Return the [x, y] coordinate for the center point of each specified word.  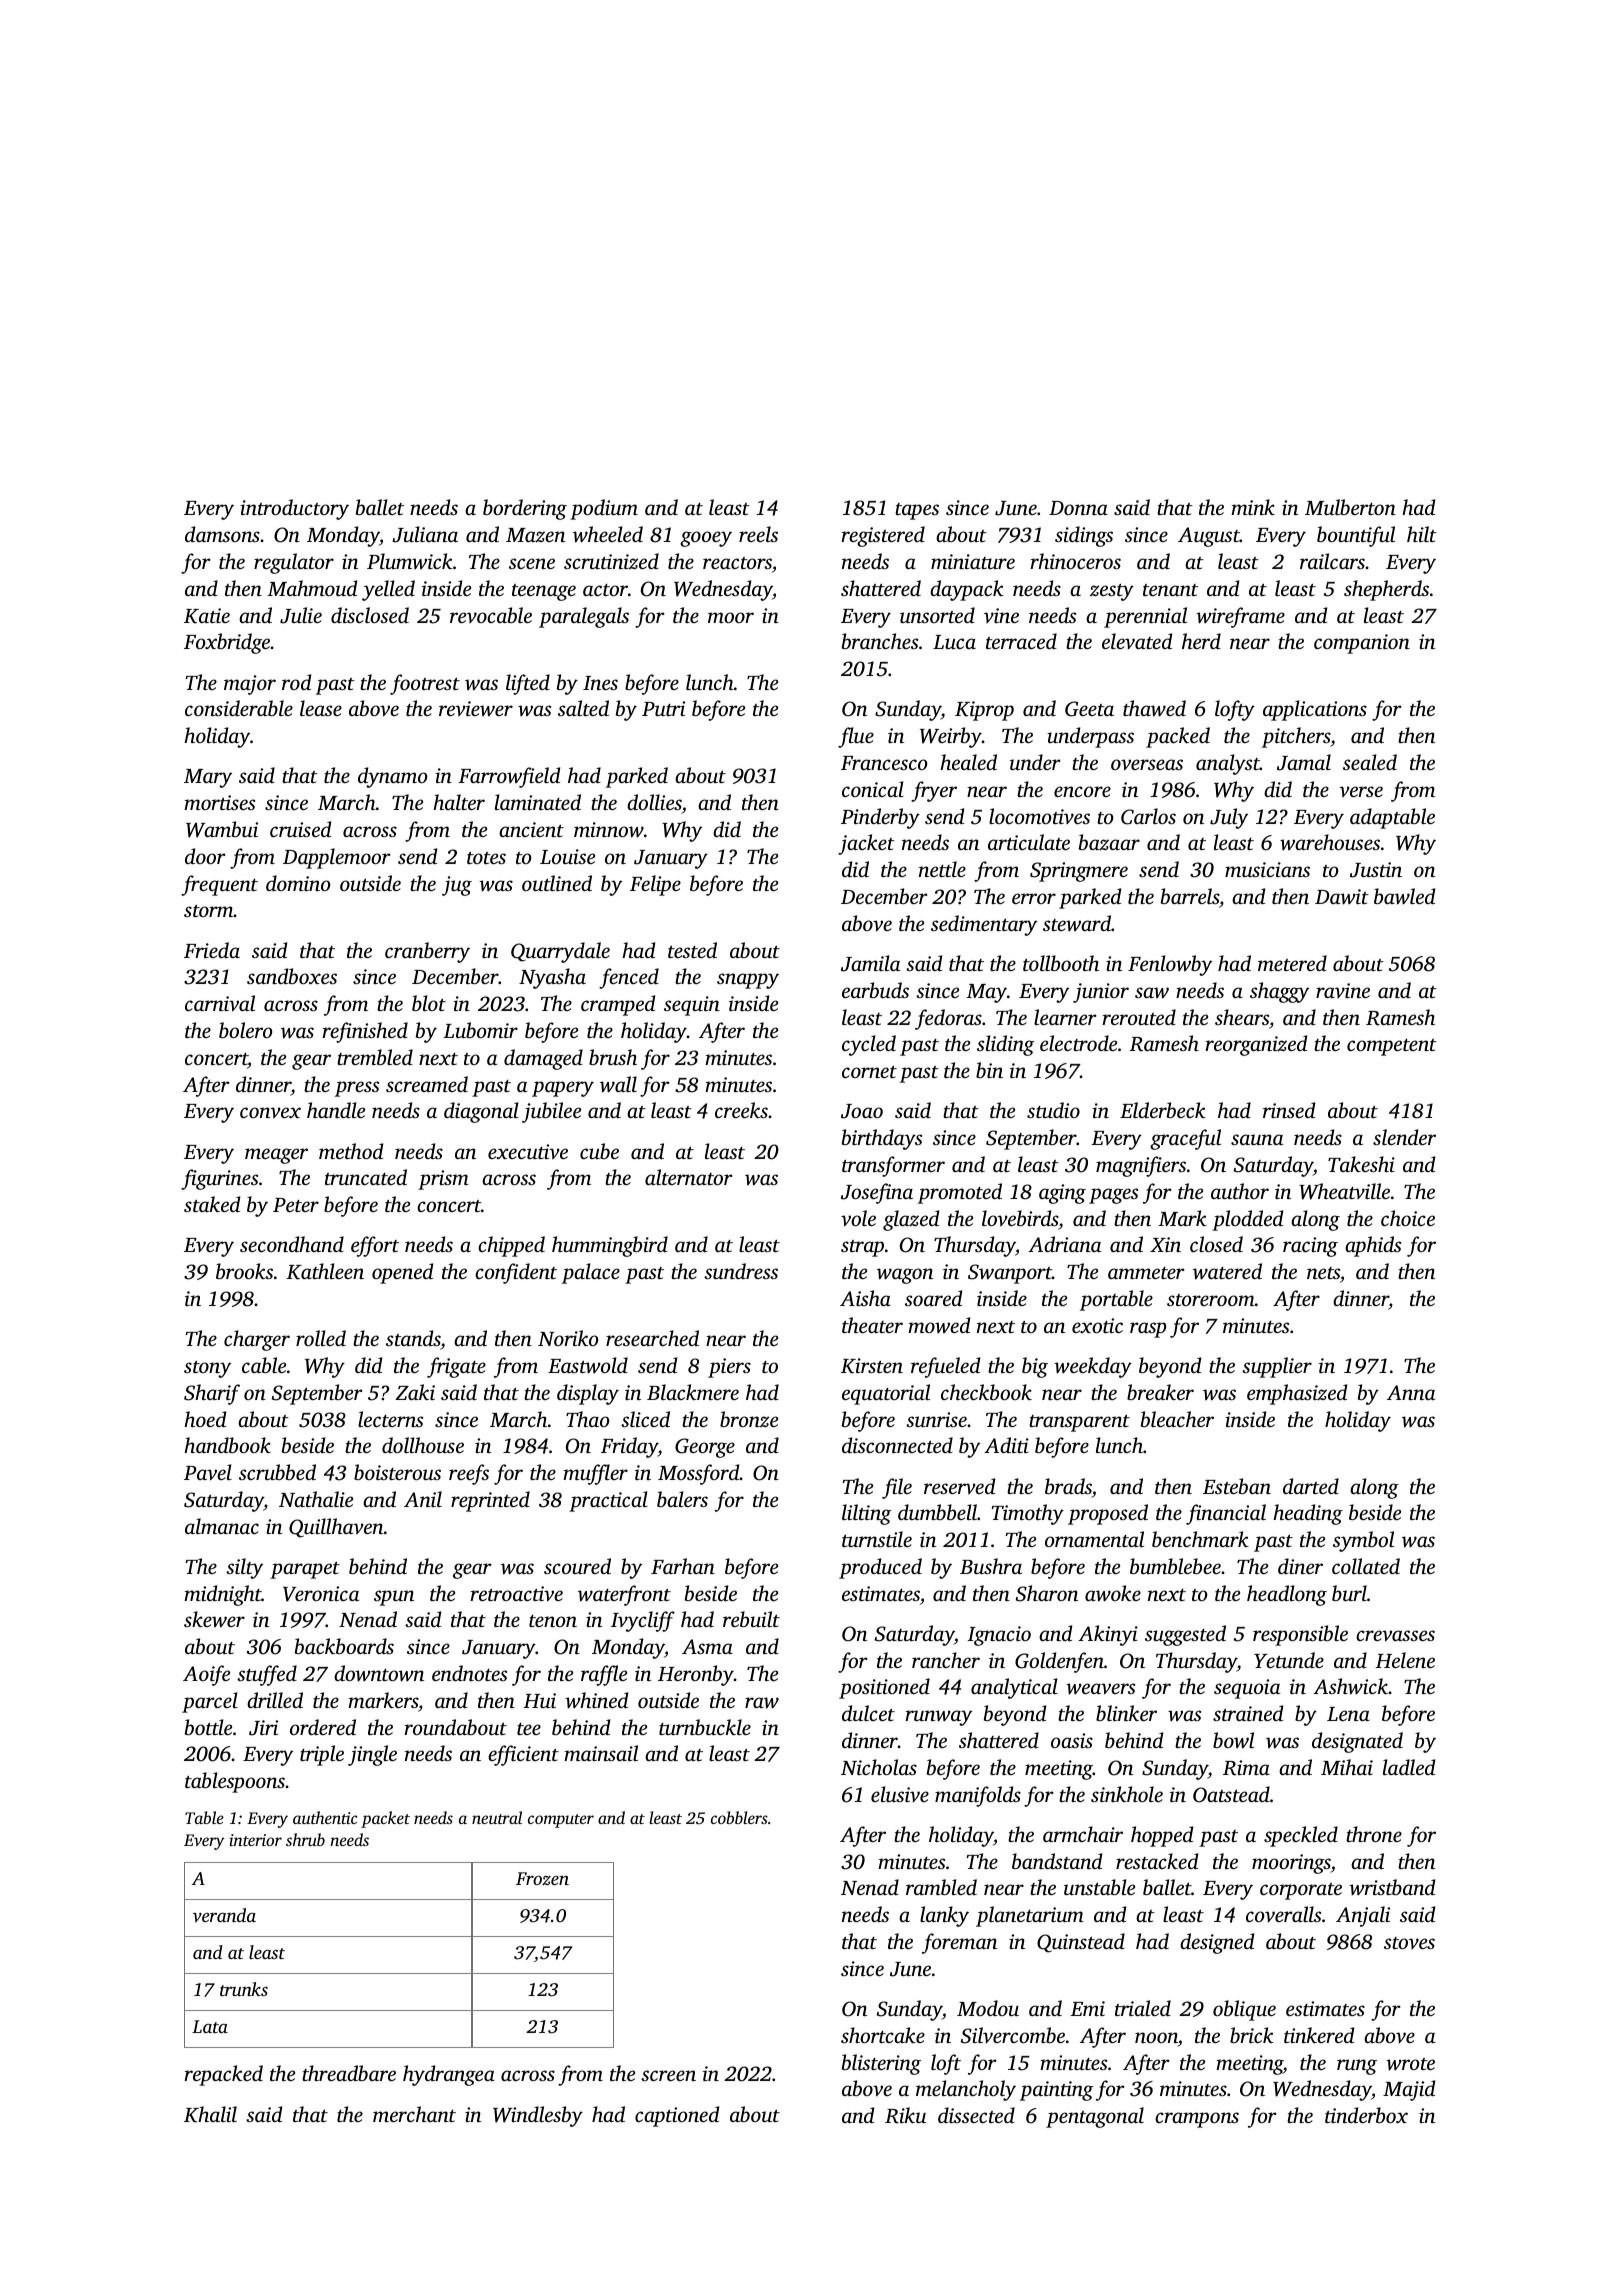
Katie [207, 616]
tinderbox [1366, 2115]
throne [1374, 1834]
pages [1113, 1196]
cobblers [739, 1817]
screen [668, 2075]
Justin [1376, 870]
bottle [208, 1727]
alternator [689, 1177]
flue [856, 737]
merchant [414, 2114]
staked [212, 1204]
